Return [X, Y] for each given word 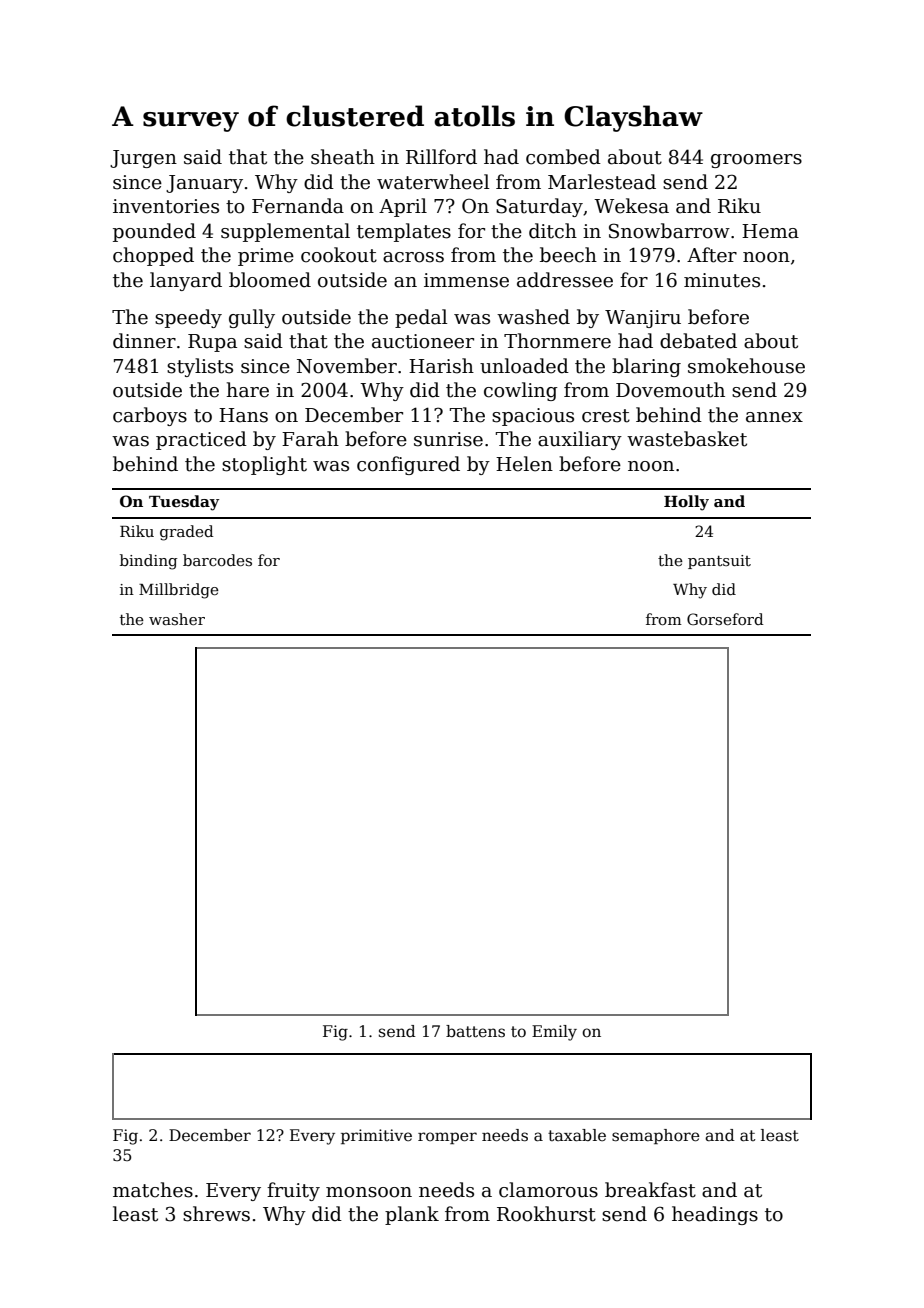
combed [563, 157]
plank [412, 1215]
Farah [310, 439]
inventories [166, 206]
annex [774, 417]
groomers [756, 161]
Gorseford [725, 619]
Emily [554, 1033]
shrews [216, 1214]
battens [475, 1031]
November [347, 366]
